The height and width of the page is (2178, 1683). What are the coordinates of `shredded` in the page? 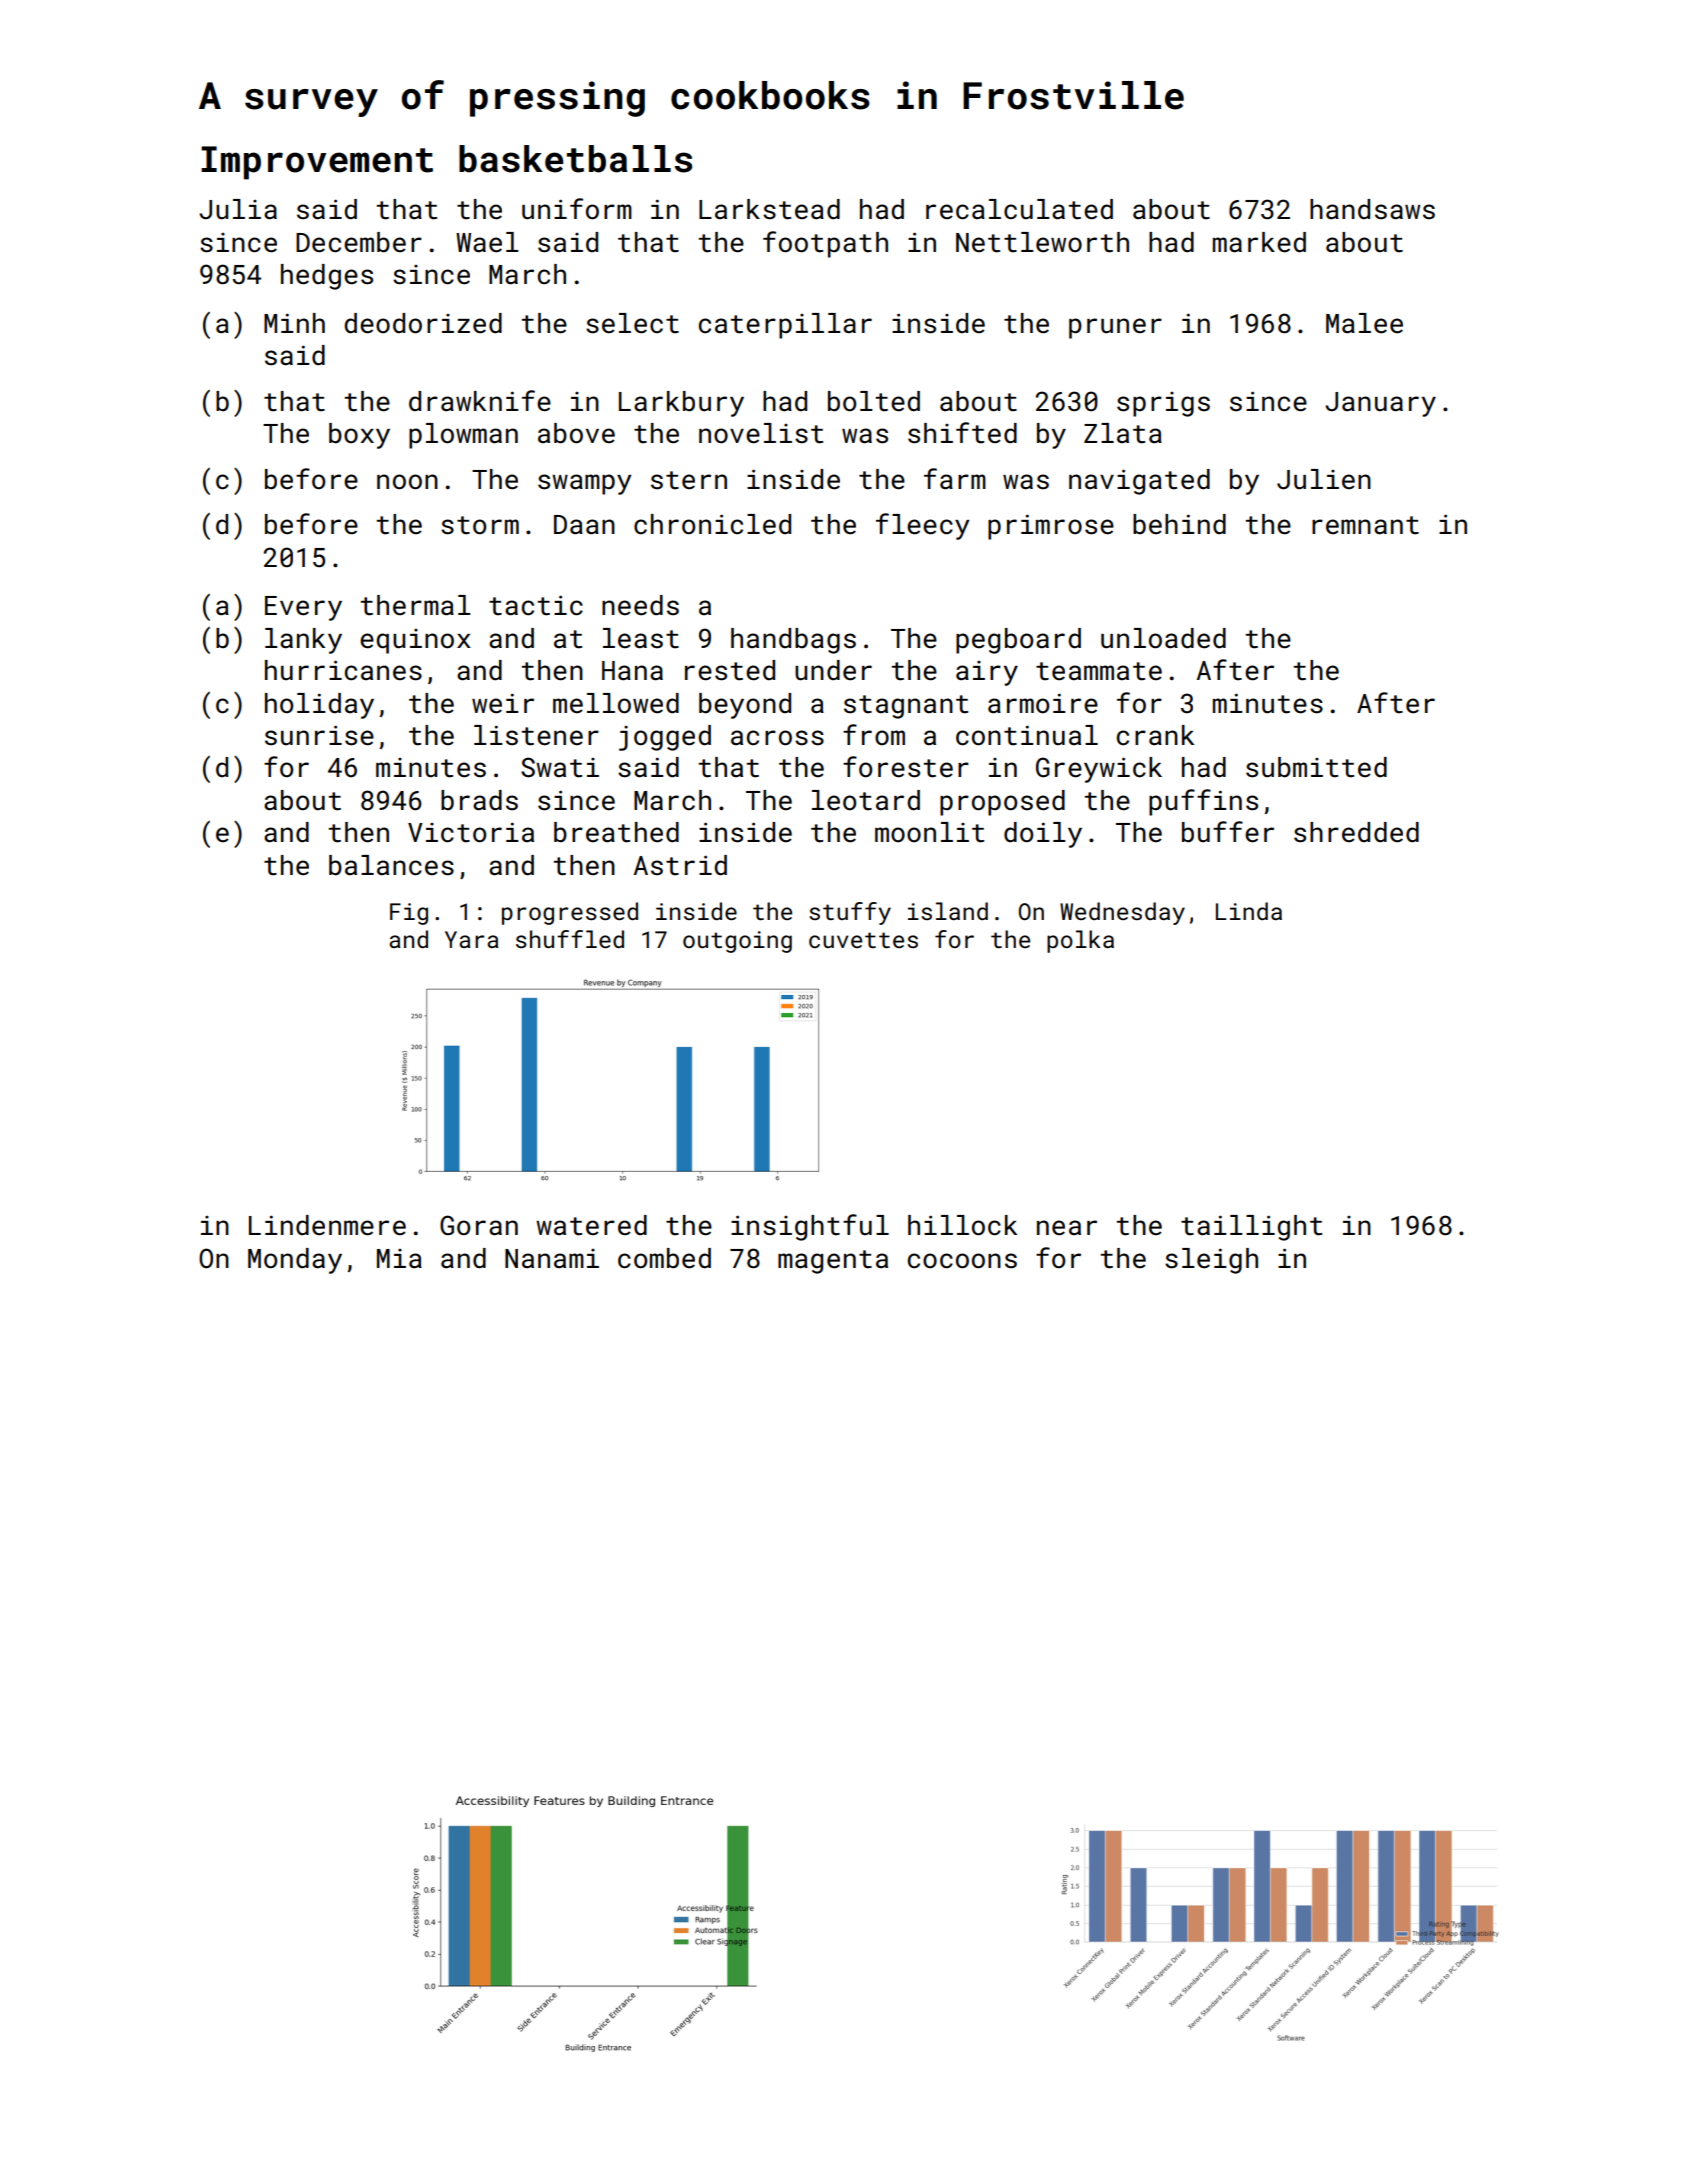 It's located at (1356, 832).
